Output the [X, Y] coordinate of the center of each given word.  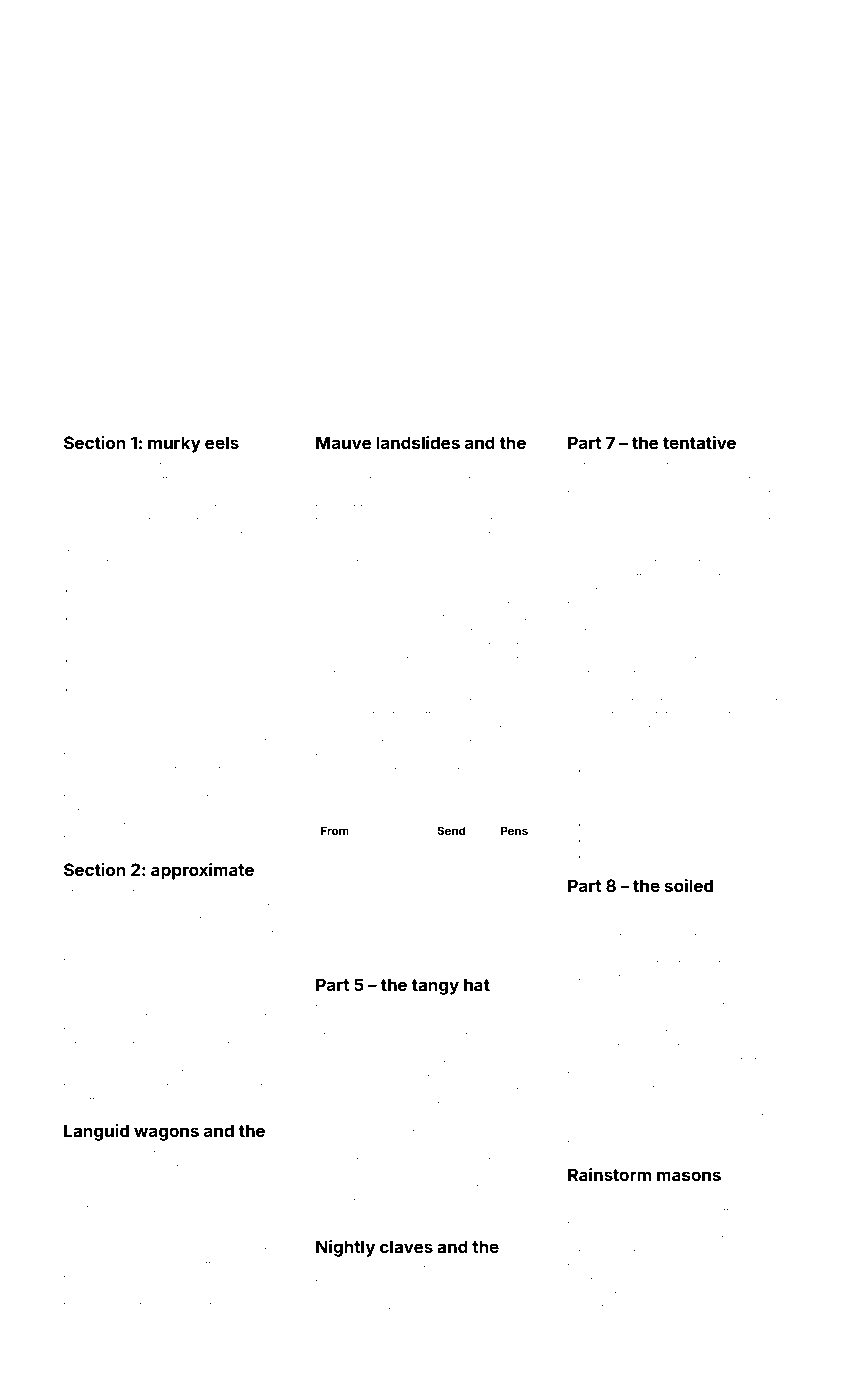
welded [335, 771]
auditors [85, 1209]
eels [222, 442]
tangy [435, 987]
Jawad [653, 978]
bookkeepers [226, 935]
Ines [744, 646]
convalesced [97, 784]
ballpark [466, 467]
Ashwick [723, 1294]
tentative [699, 442]
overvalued [345, 1297]
